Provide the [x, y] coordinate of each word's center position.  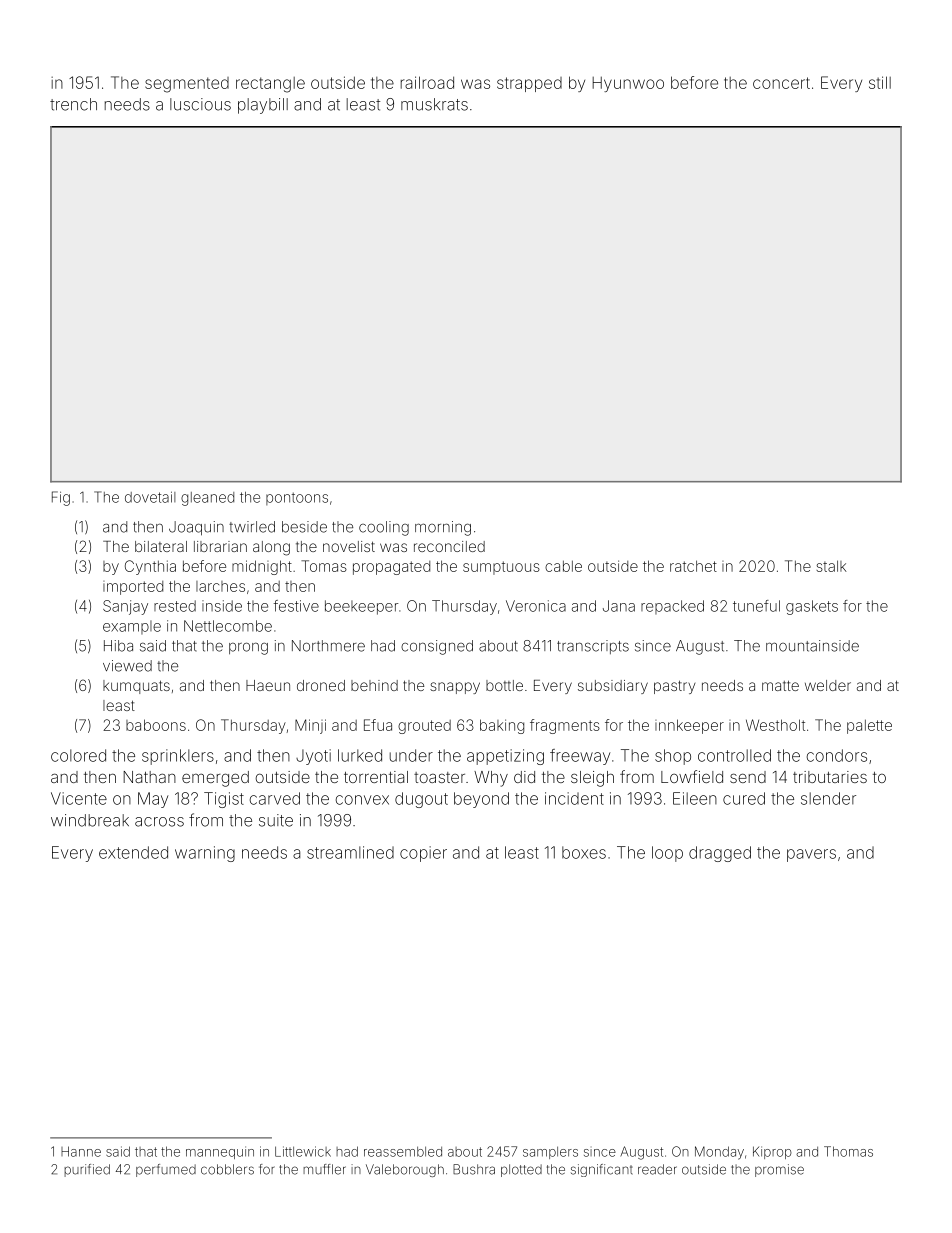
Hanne [81, 1151]
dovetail [150, 497]
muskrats [434, 104]
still [880, 82]
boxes [584, 852]
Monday [719, 1153]
